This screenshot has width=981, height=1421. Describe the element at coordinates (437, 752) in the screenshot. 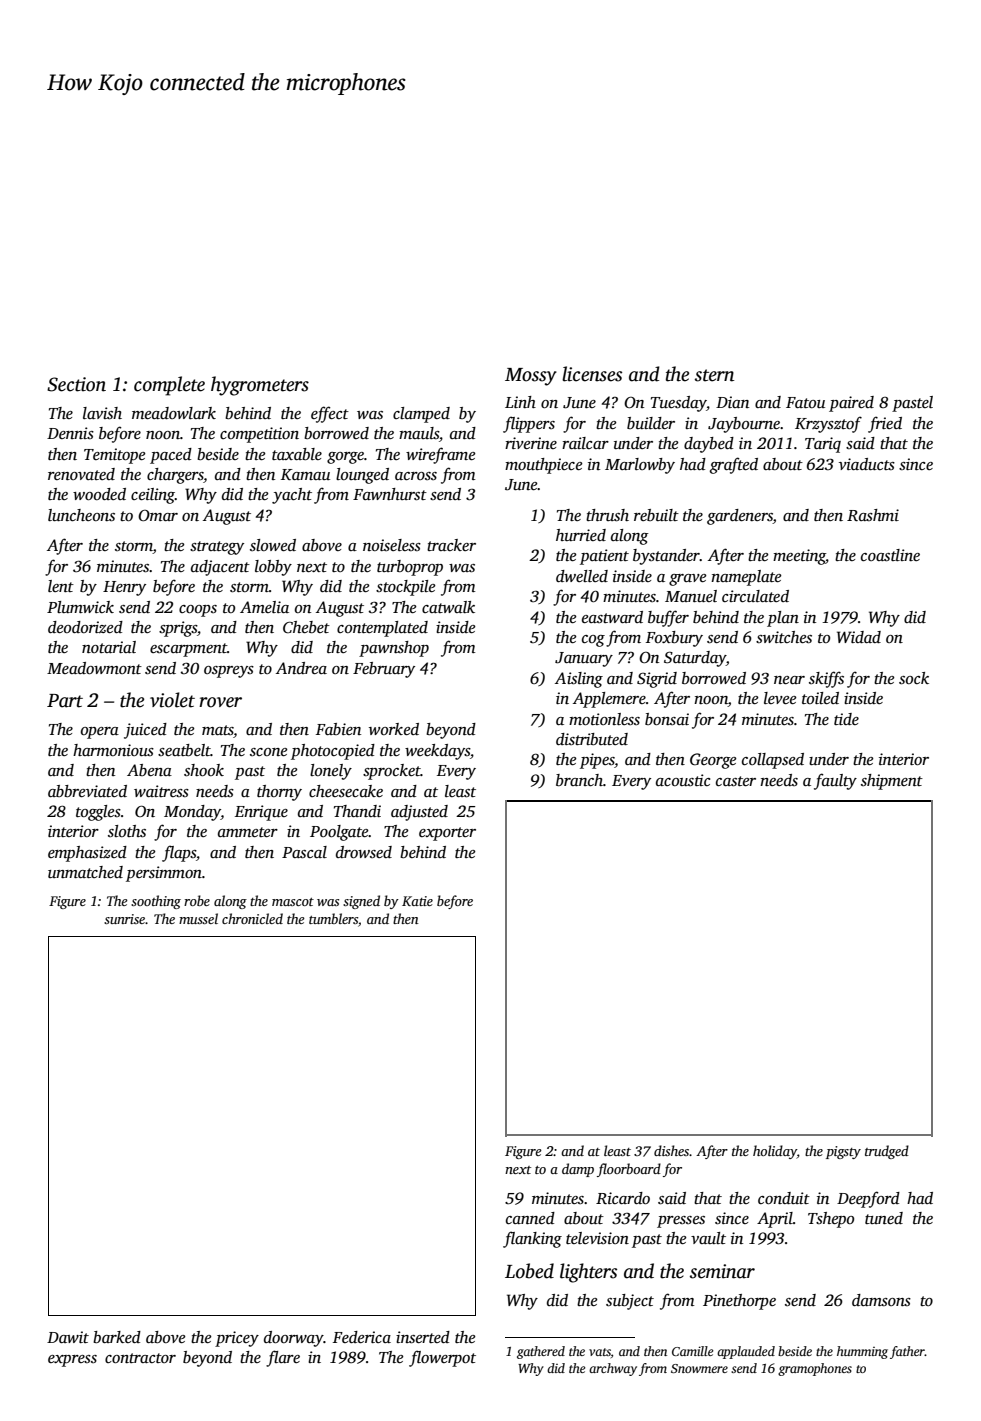

I see `weekdays` at that location.
